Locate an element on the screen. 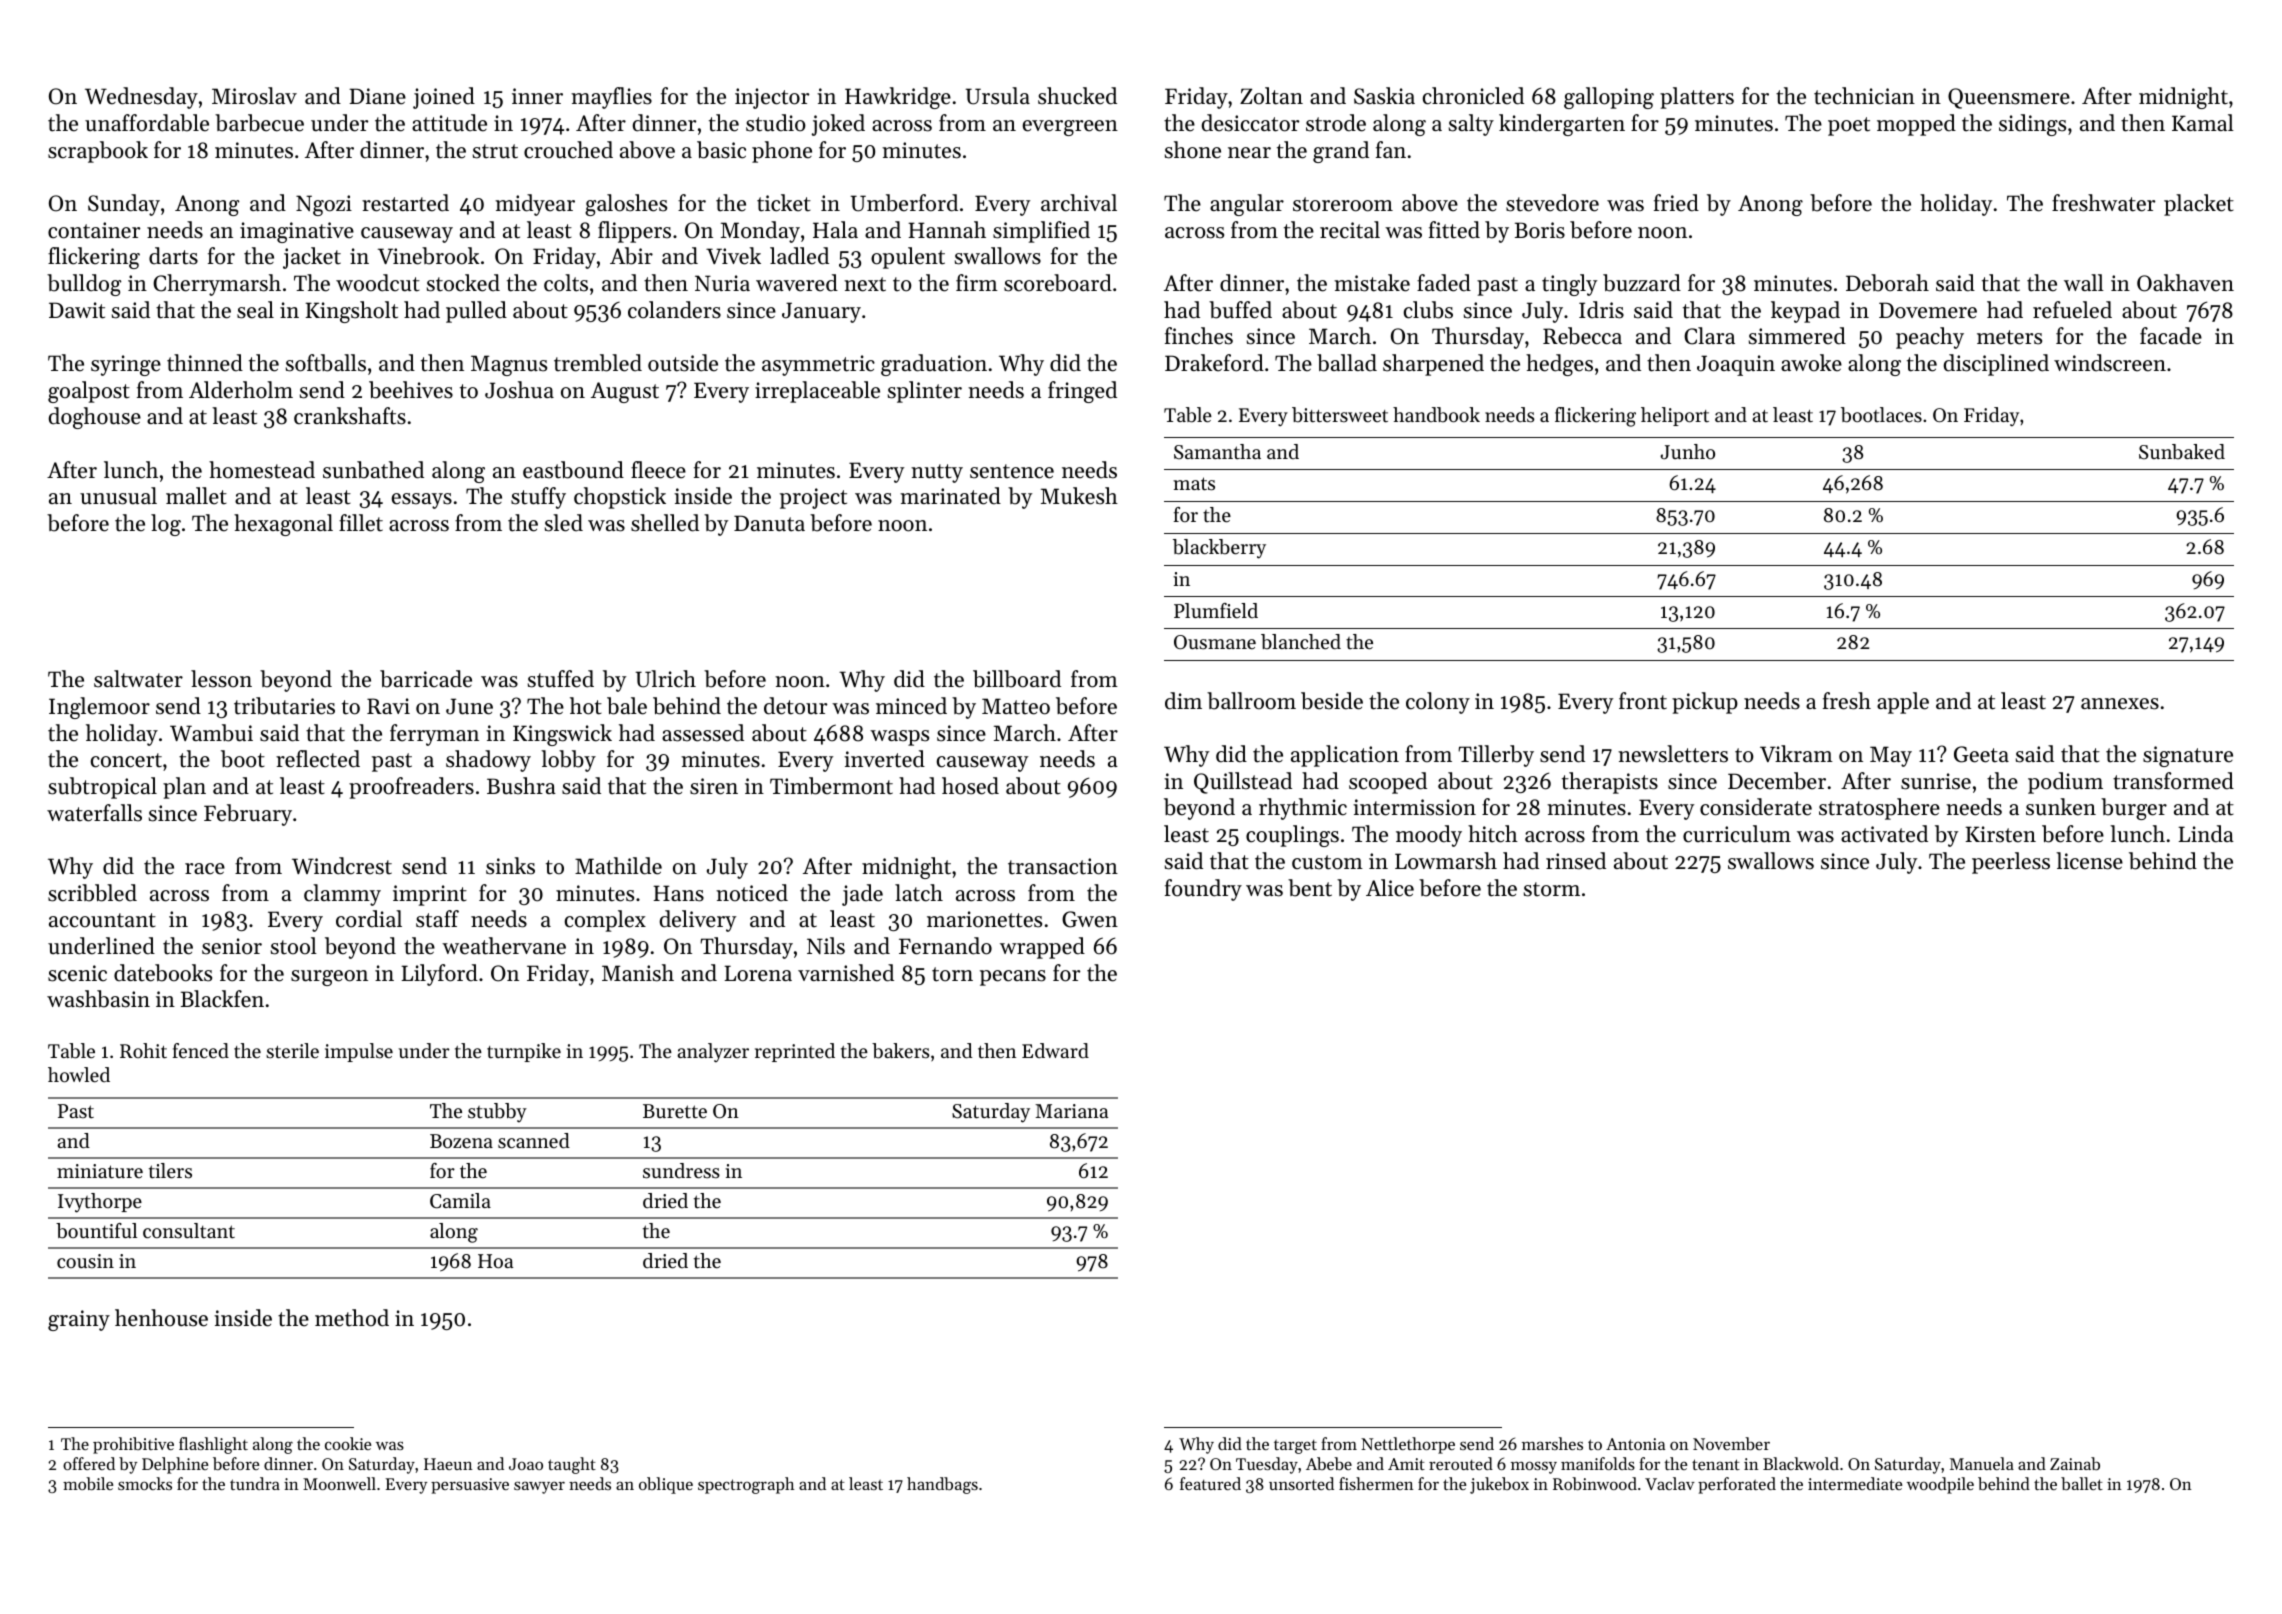 The image size is (2282, 1614). Moonwell is located at coordinates (339, 1483).
